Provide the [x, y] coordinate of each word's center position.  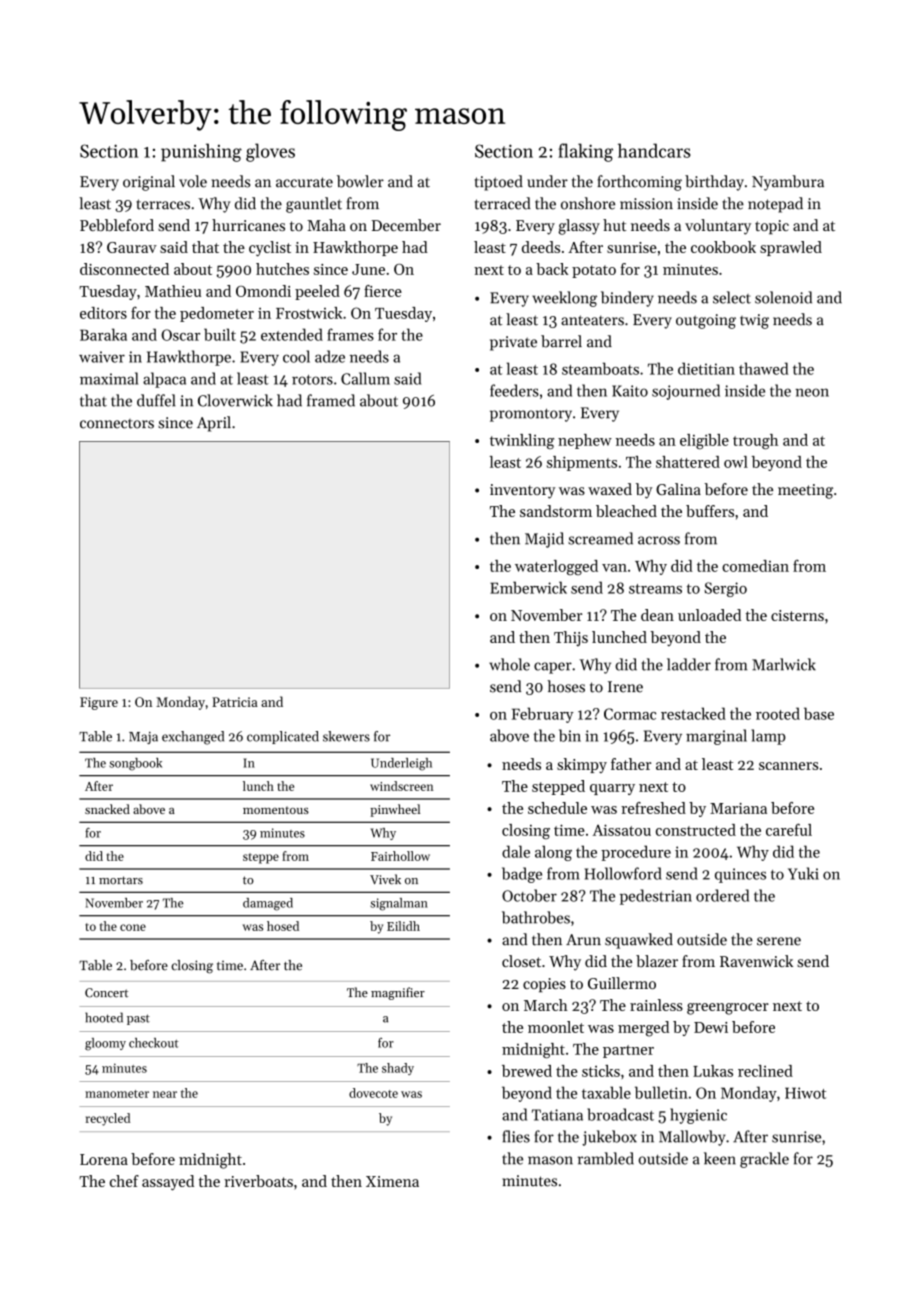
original [149, 183]
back [552, 269]
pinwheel [395, 810]
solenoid [783, 297]
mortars [121, 880]
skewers [346, 736]
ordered [722, 895]
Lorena [104, 1159]
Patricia [235, 702]
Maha [326, 225]
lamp [768, 737]
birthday [714, 183]
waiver [102, 357]
